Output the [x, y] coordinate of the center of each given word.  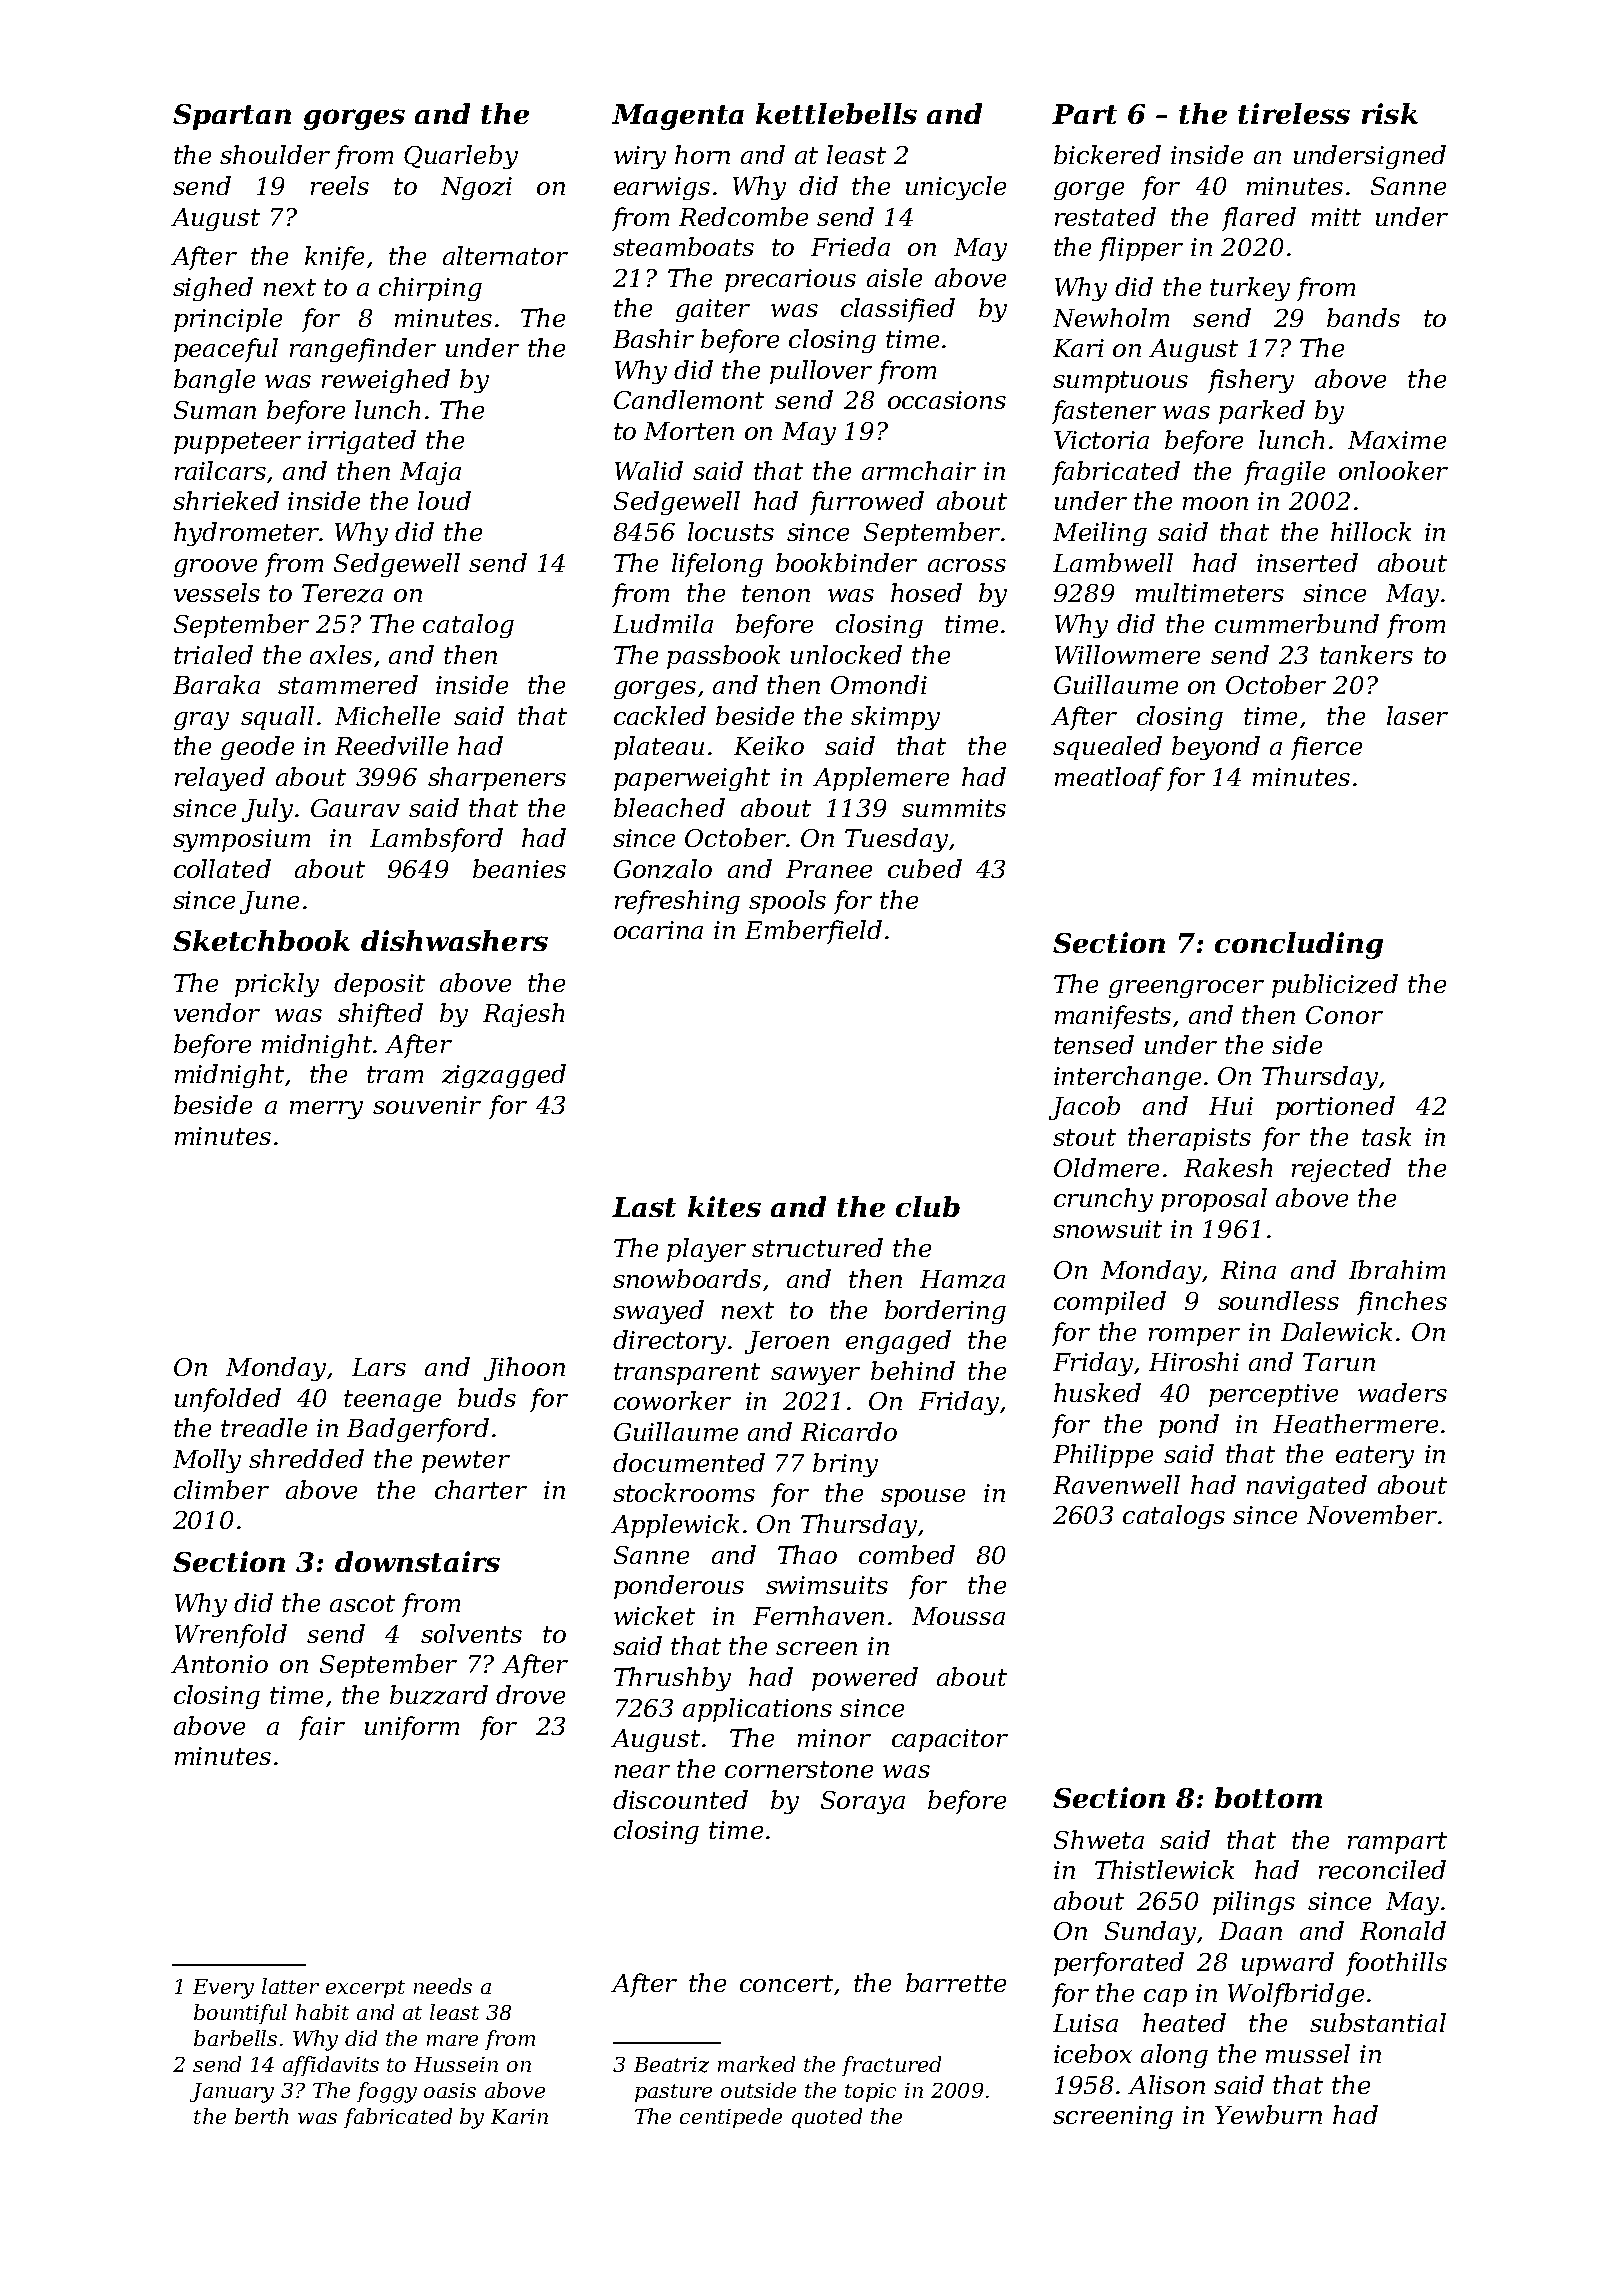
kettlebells [836, 113]
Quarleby [461, 157]
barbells [235, 2038]
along [1174, 2056]
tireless [1294, 113]
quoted [827, 2118]
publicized [1335, 986]
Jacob [1084, 1108]
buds [487, 1397]
